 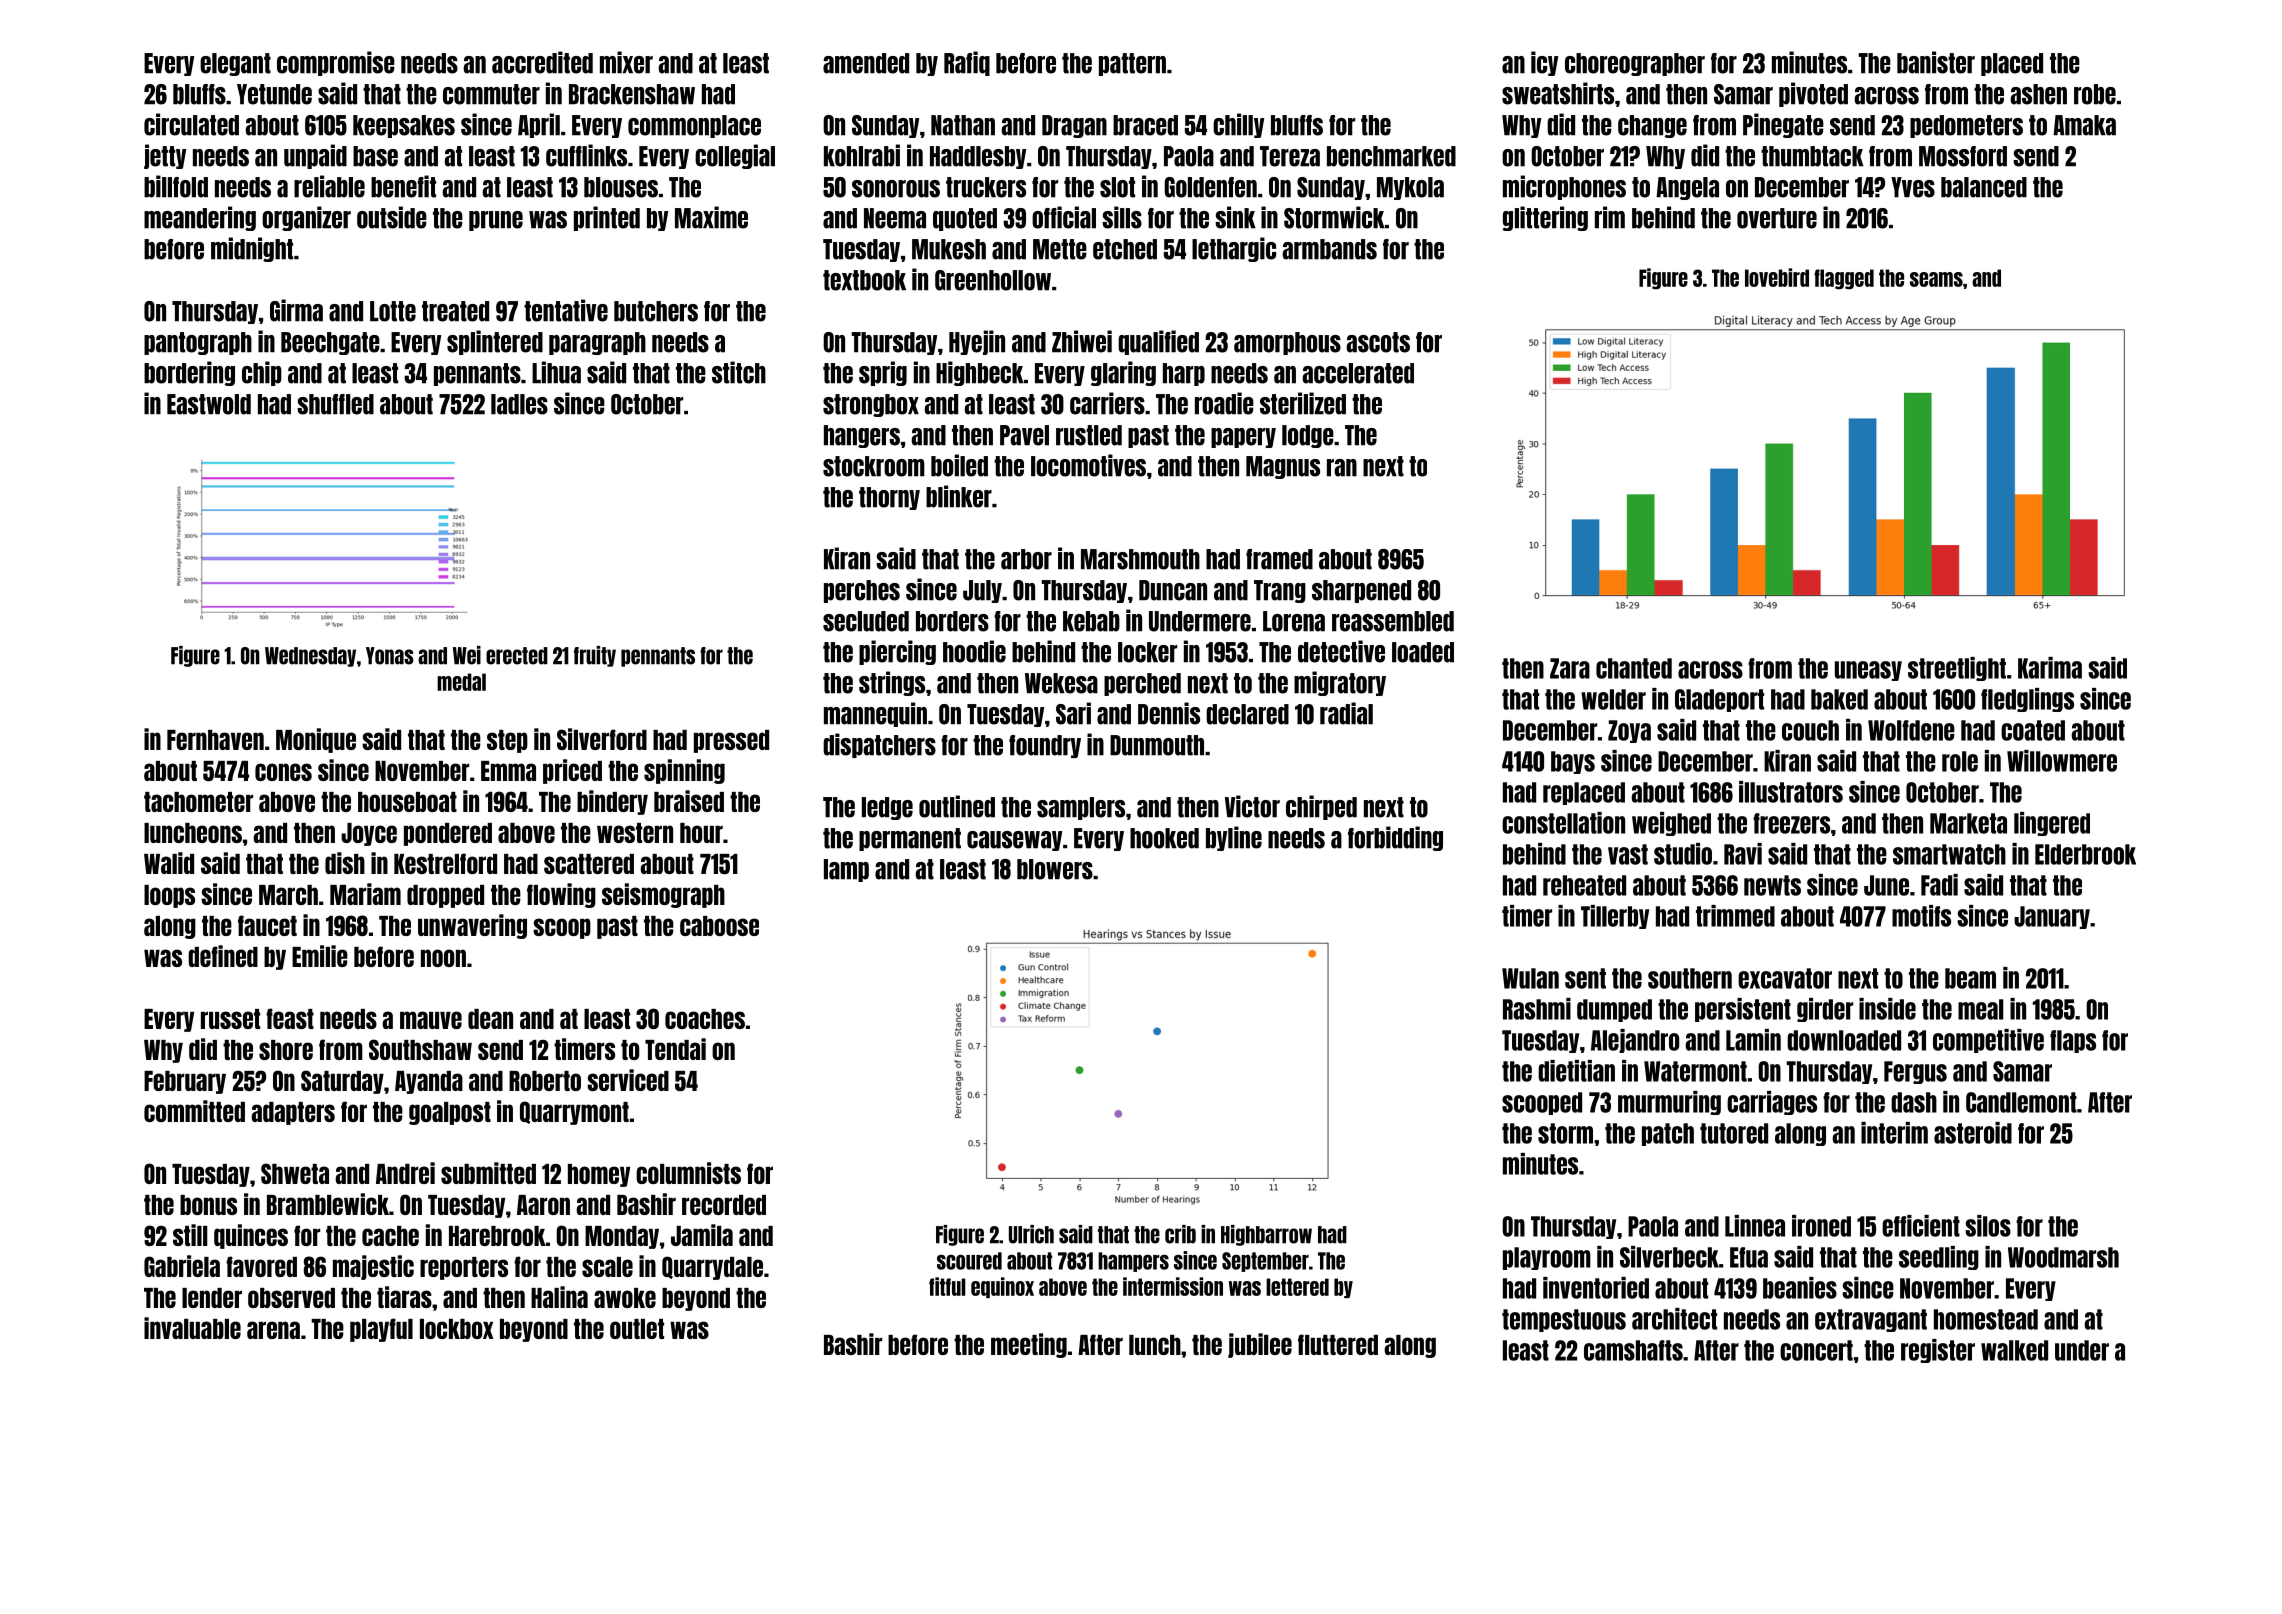 I want to click on couch, so click(x=1810, y=730).
